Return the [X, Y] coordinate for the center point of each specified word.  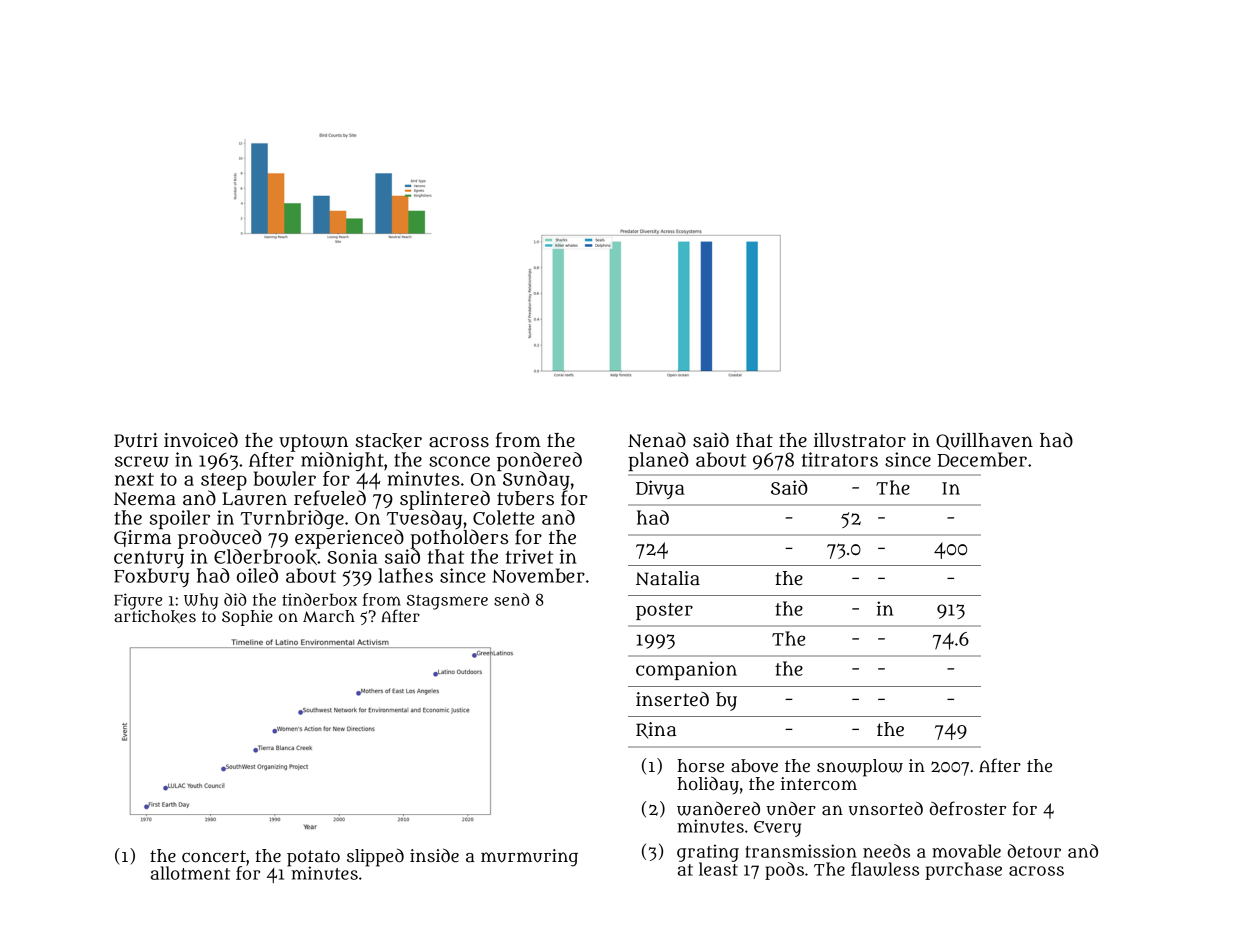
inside [434, 855]
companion [686, 670]
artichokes [155, 616]
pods [784, 871]
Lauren [254, 499]
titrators [840, 459]
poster [664, 611]
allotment [190, 873]
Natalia [668, 578]
